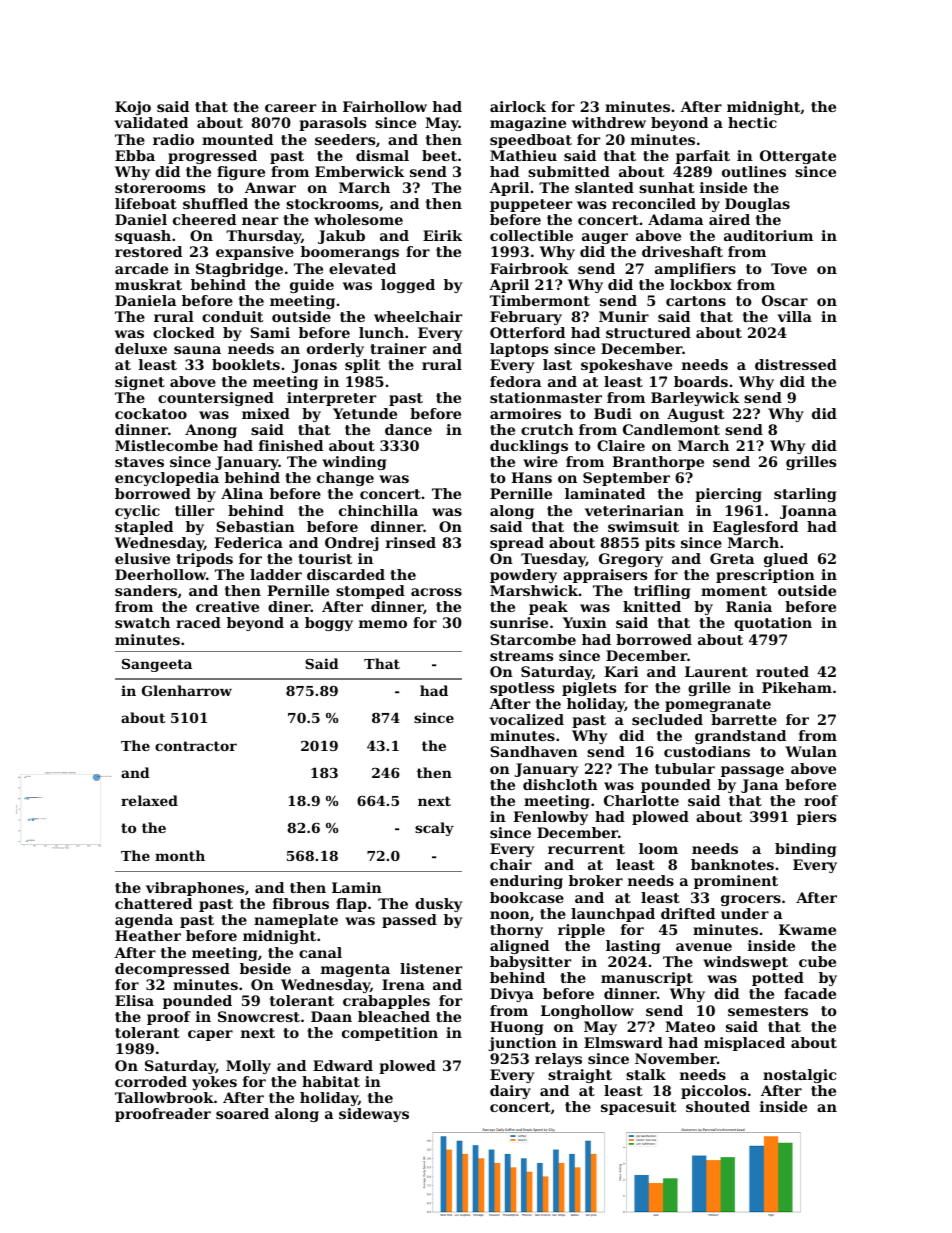  Describe the element at coordinates (374, 1115) in the image. I see `sideways` at that location.
